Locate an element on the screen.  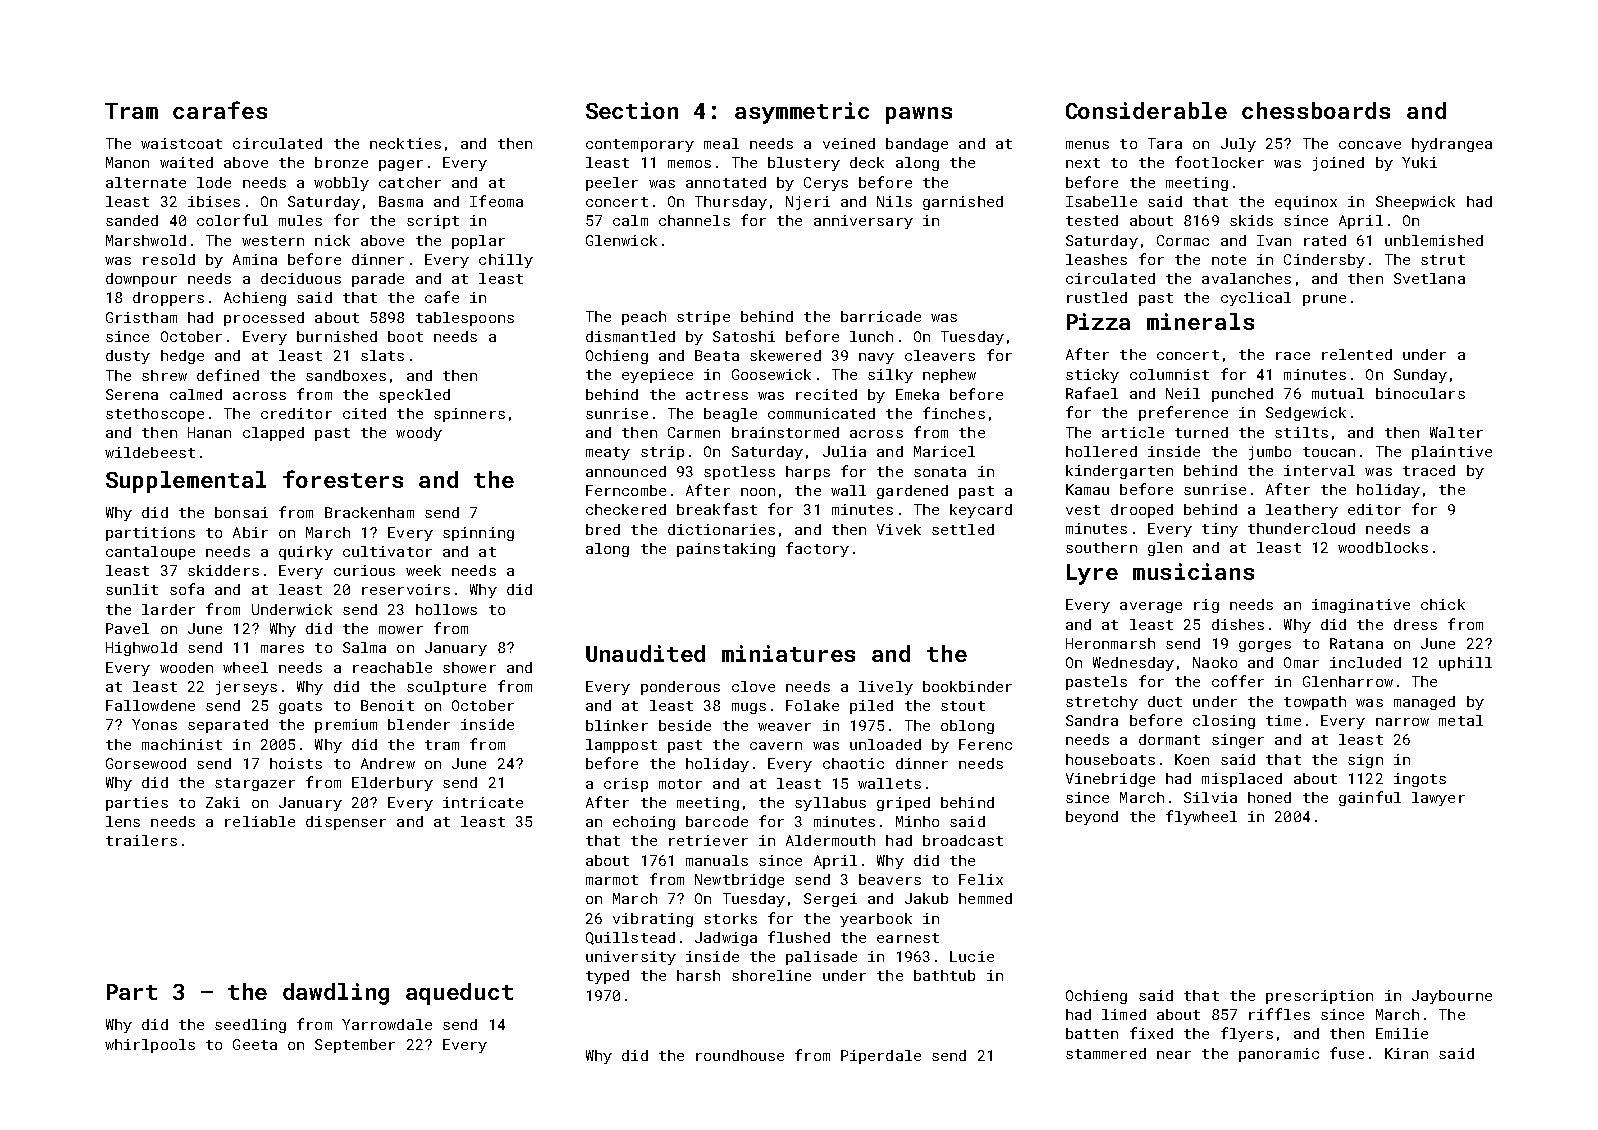
Lyre is located at coordinates (1092, 574).
